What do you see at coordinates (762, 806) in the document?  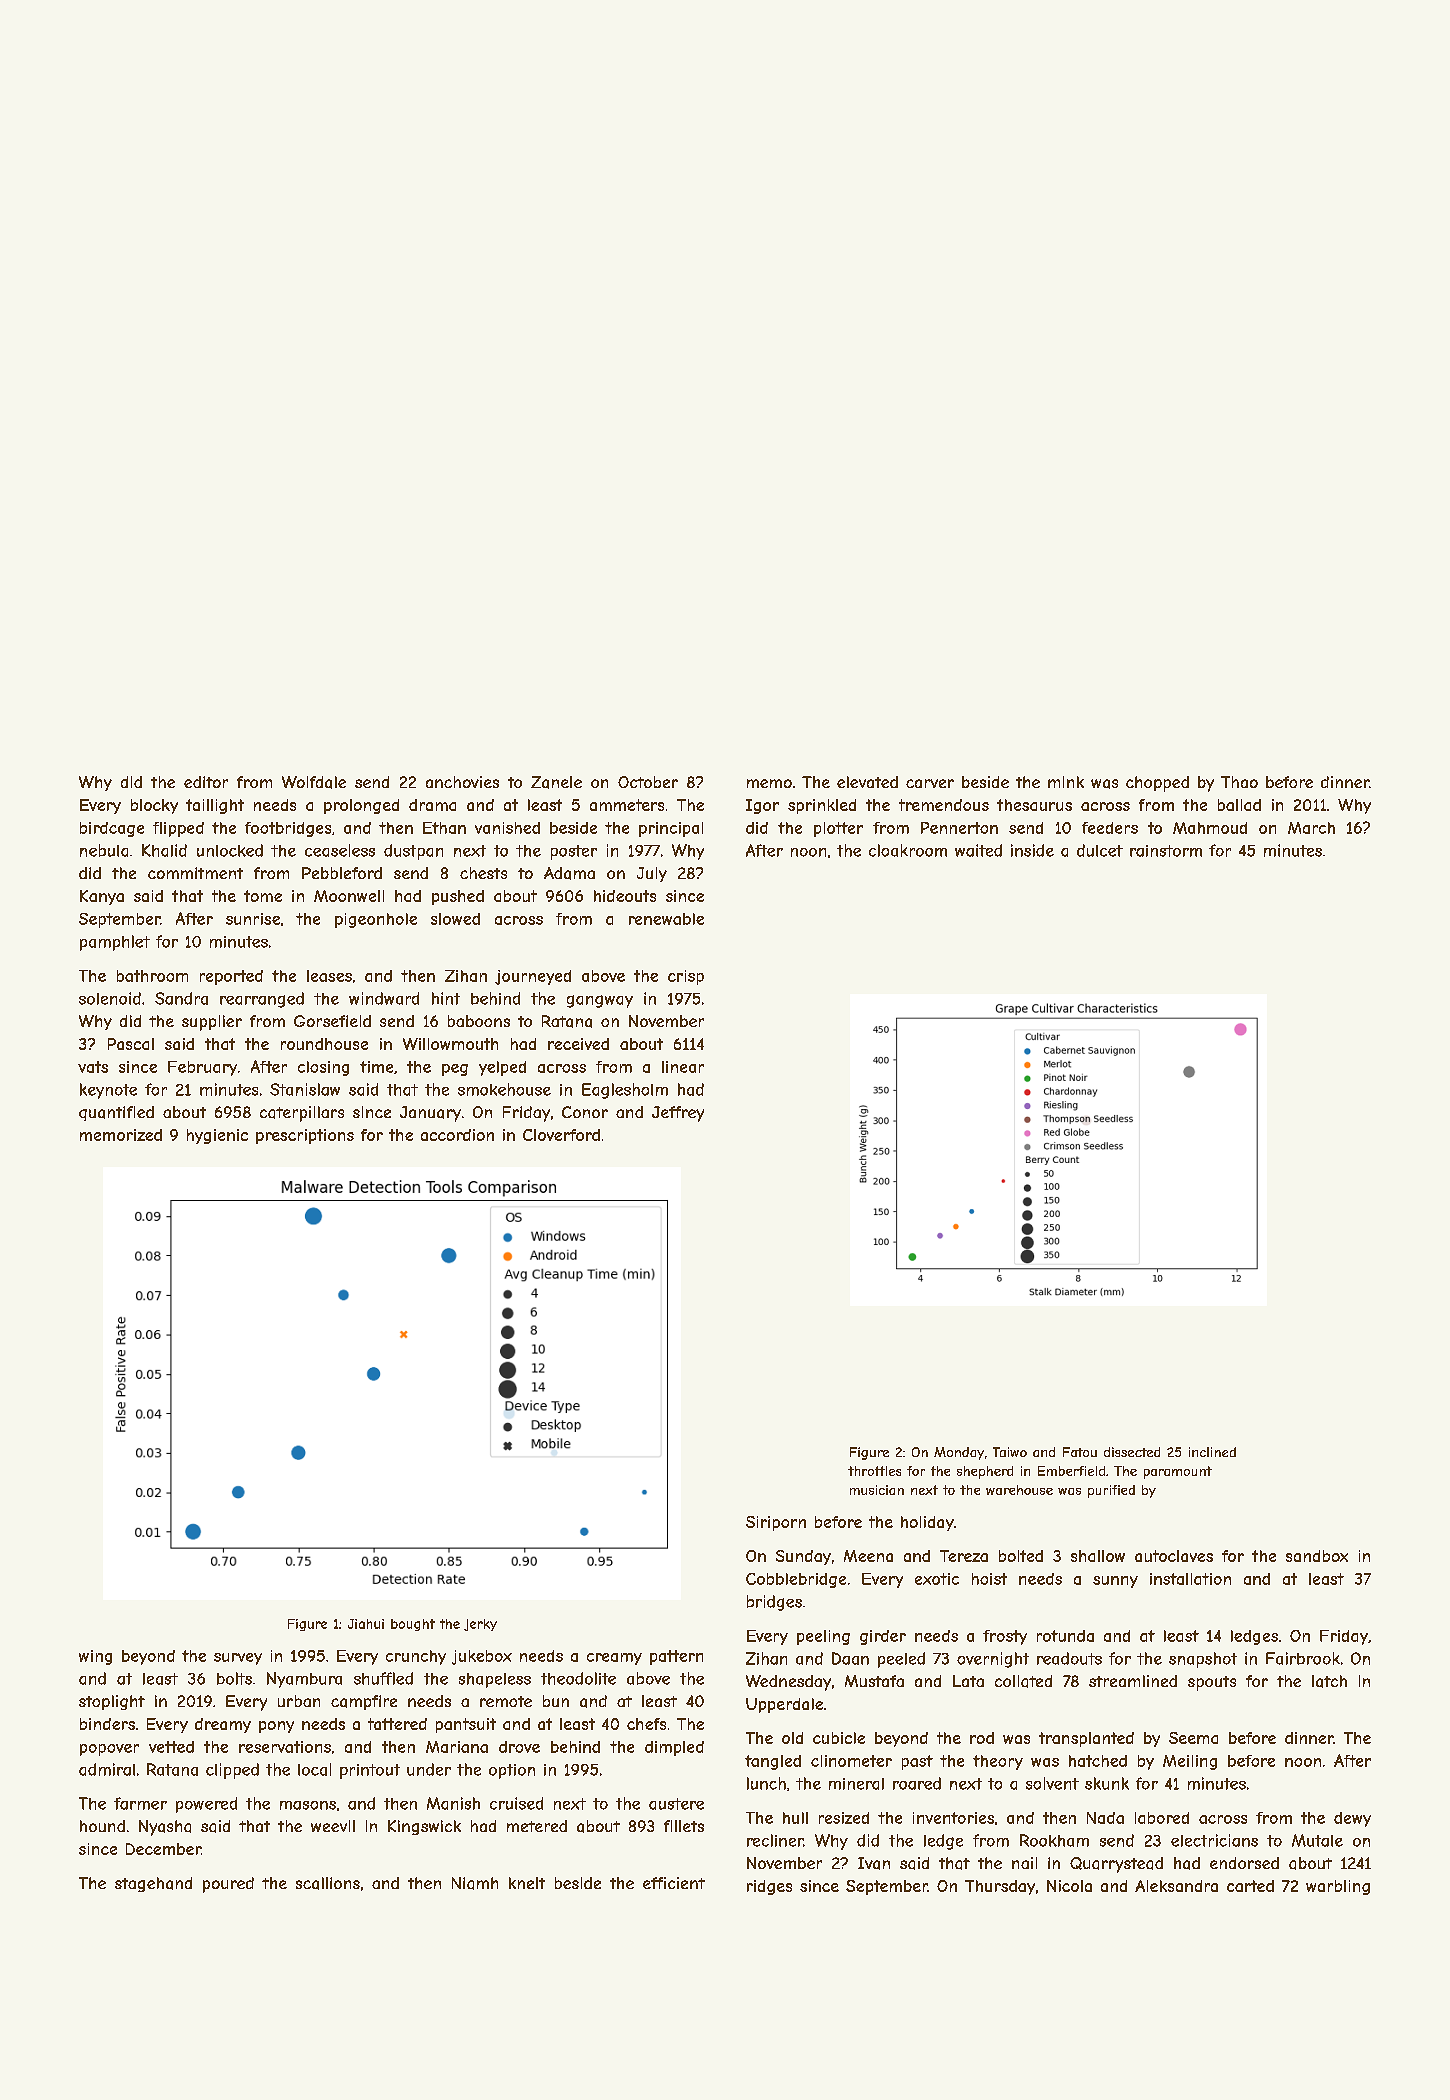 I see `Igor` at bounding box center [762, 806].
